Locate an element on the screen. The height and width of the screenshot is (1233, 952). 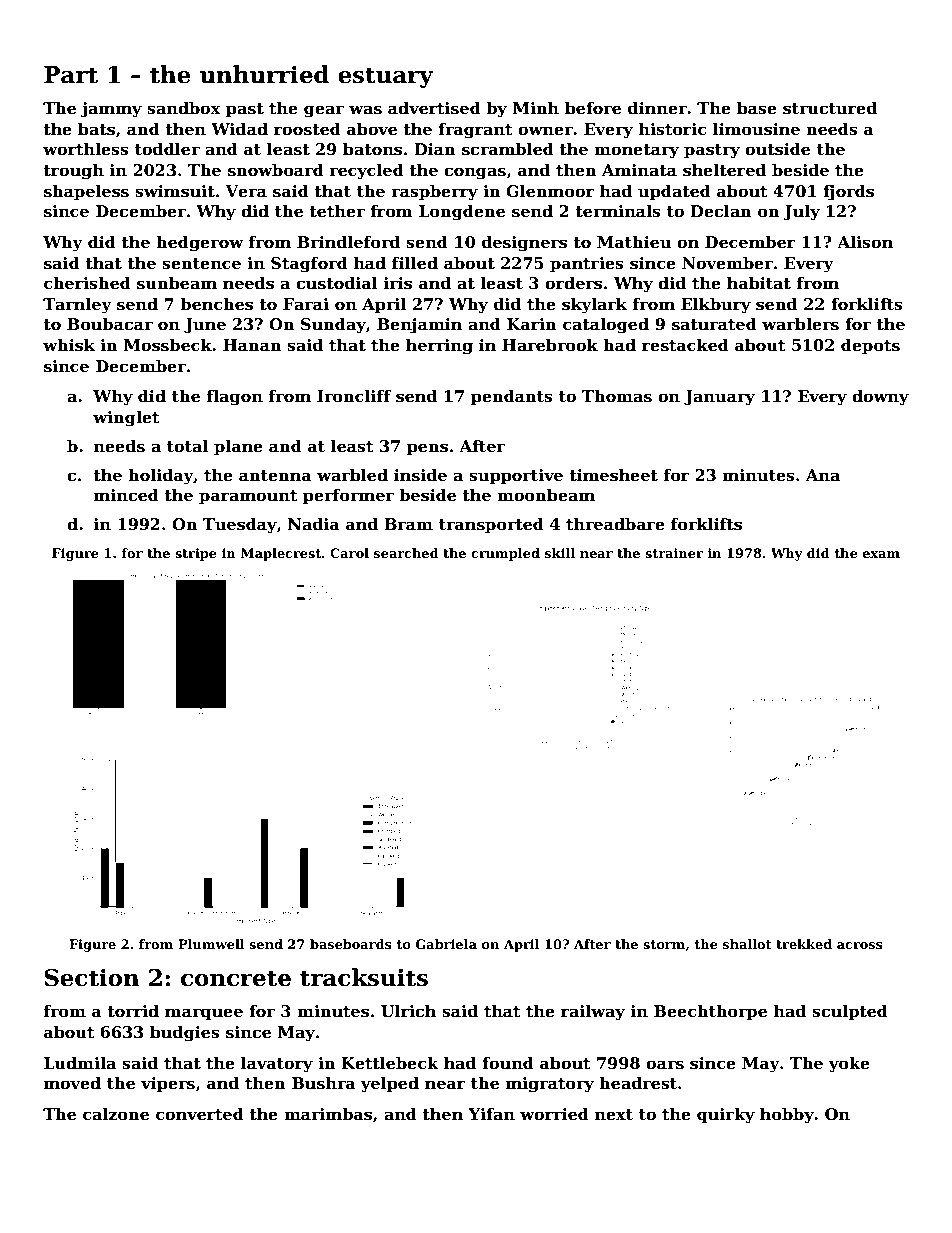
hobby is located at coordinates (787, 1115).
